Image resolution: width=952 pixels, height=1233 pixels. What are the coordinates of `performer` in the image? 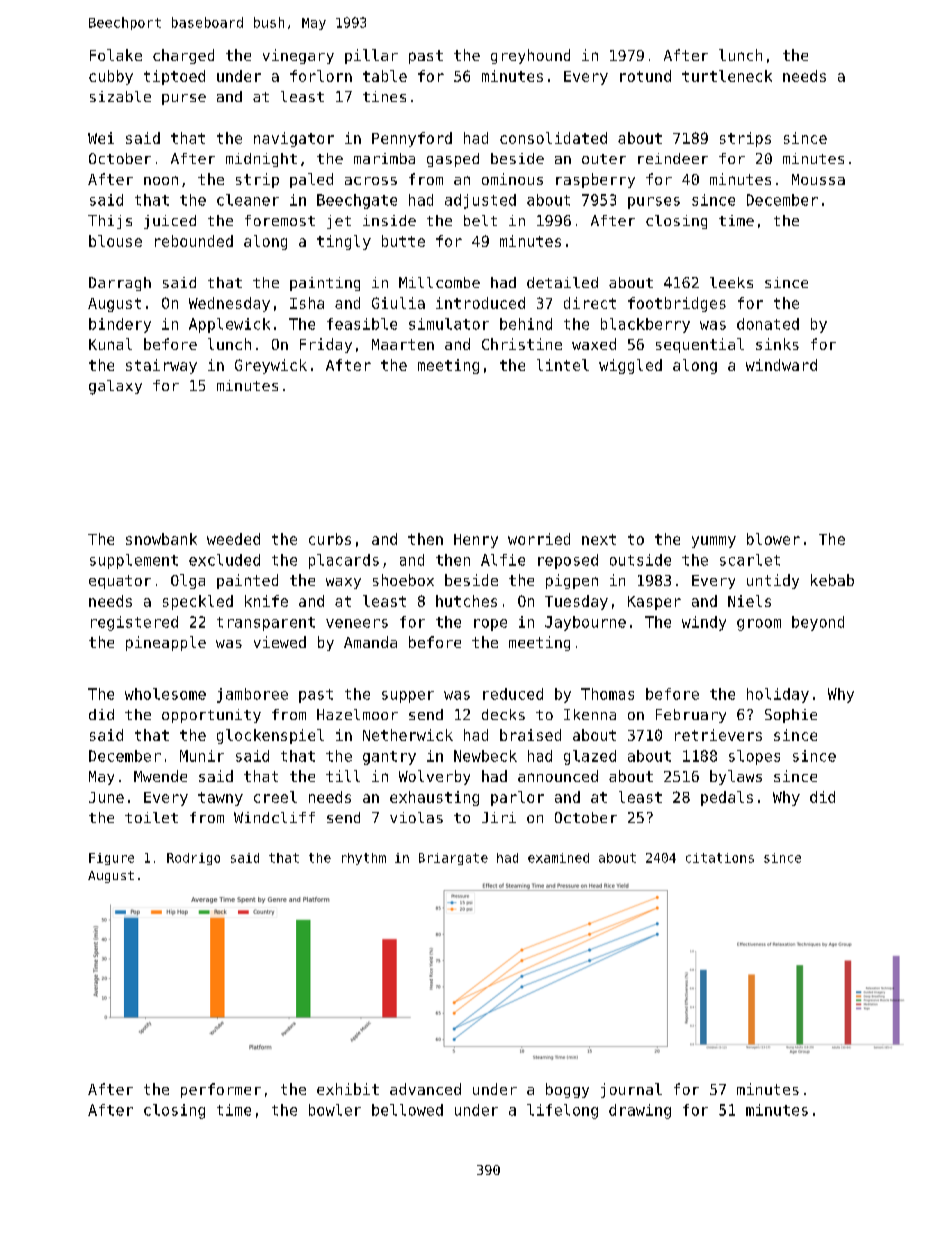 It's located at (221, 1090).
